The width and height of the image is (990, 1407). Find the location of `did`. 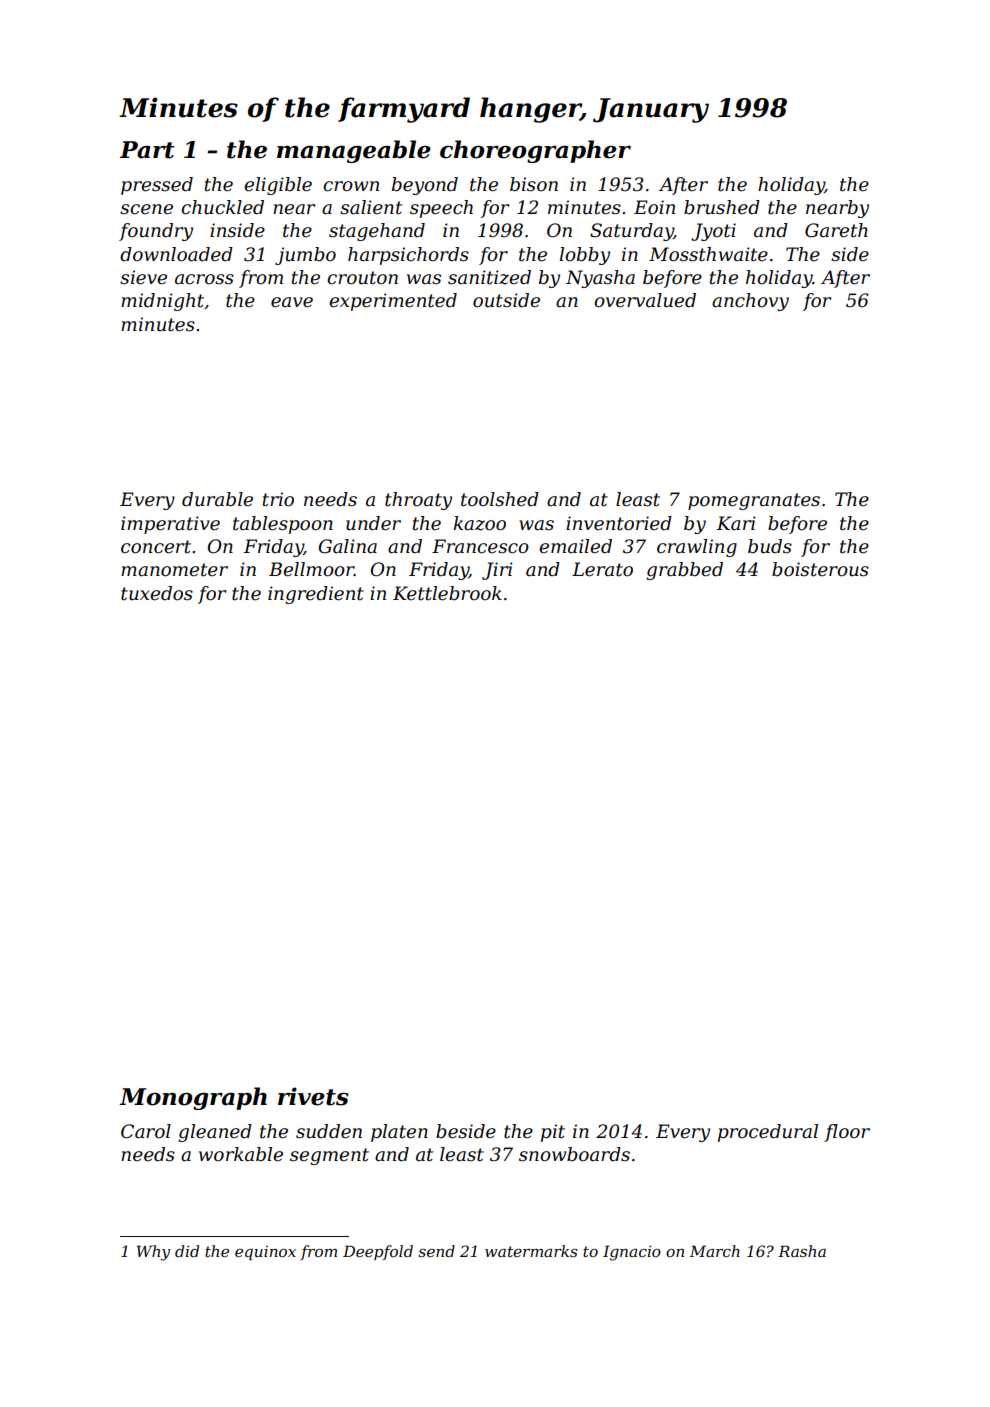

did is located at coordinates (187, 1251).
